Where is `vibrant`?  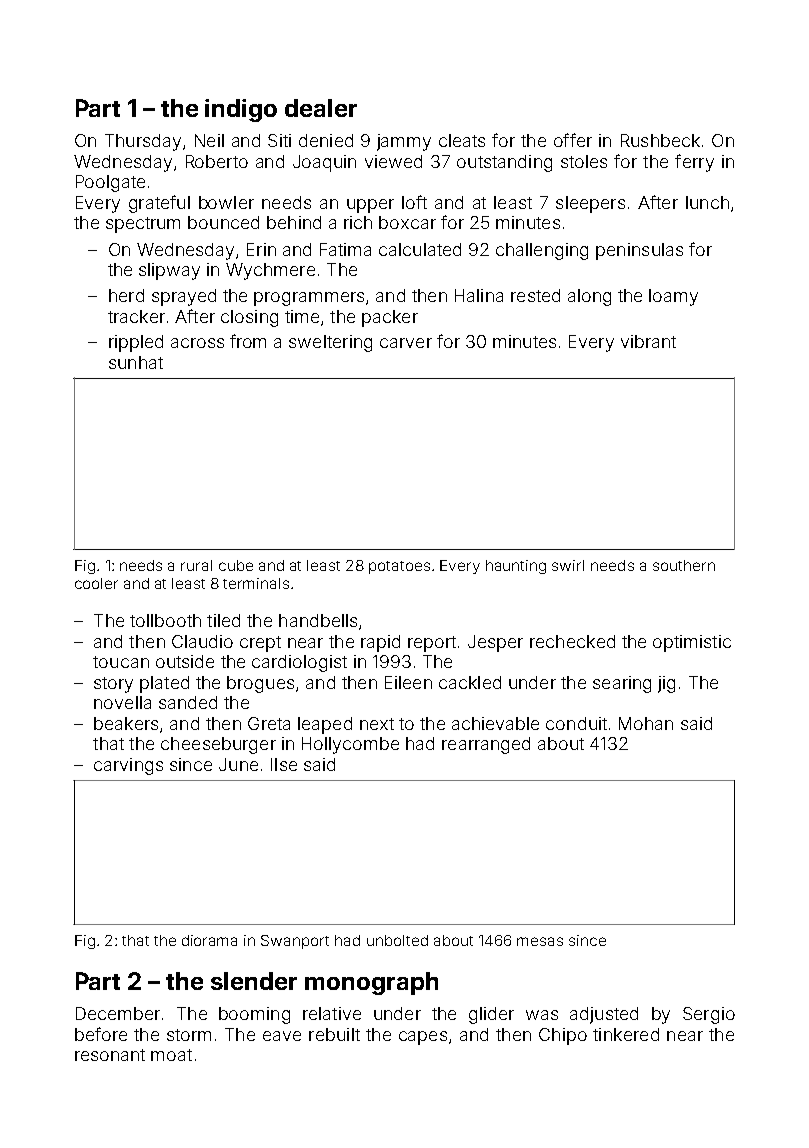 vibrant is located at coordinates (648, 341).
